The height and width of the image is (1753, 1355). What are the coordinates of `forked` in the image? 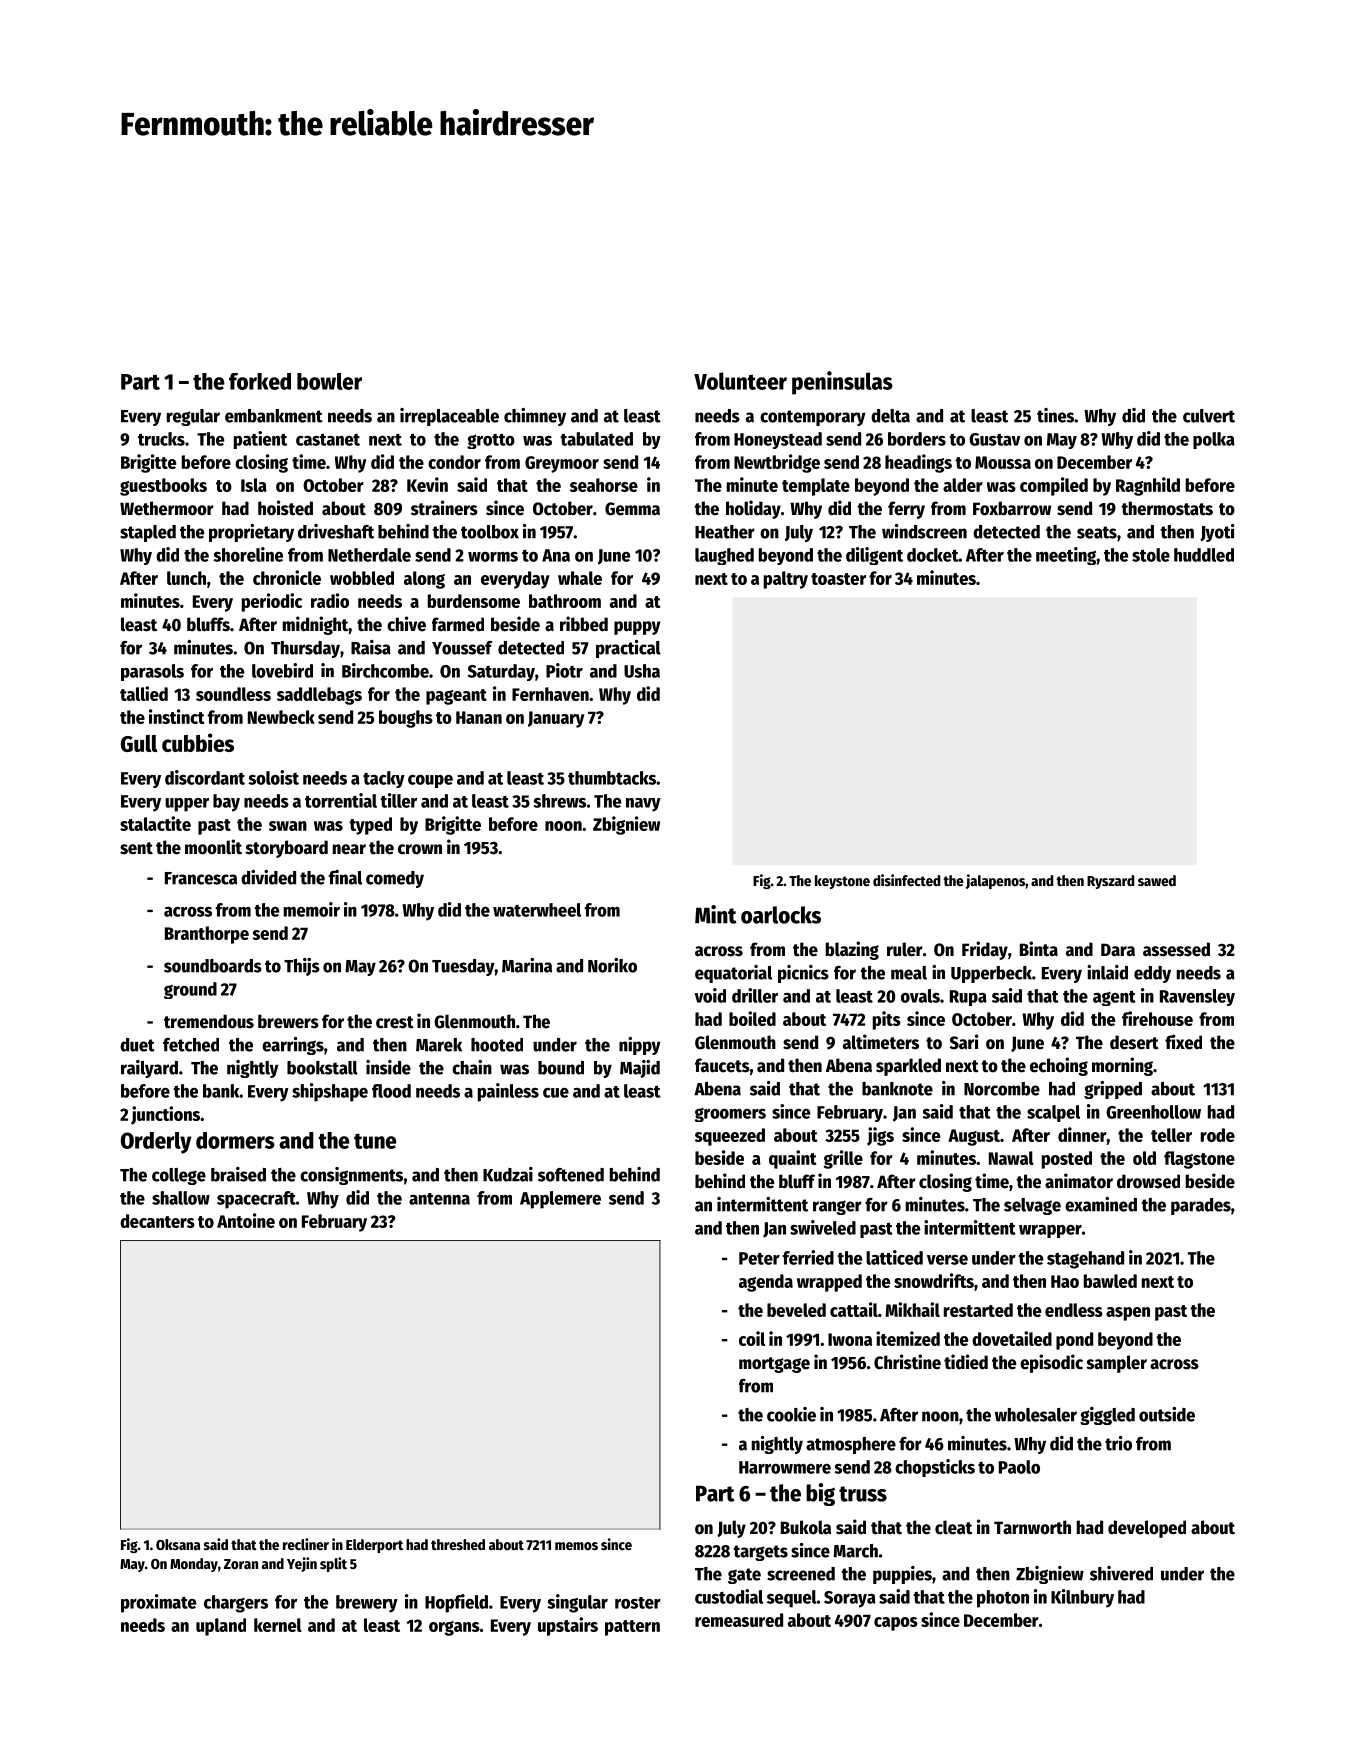 It's located at (260, 381).
